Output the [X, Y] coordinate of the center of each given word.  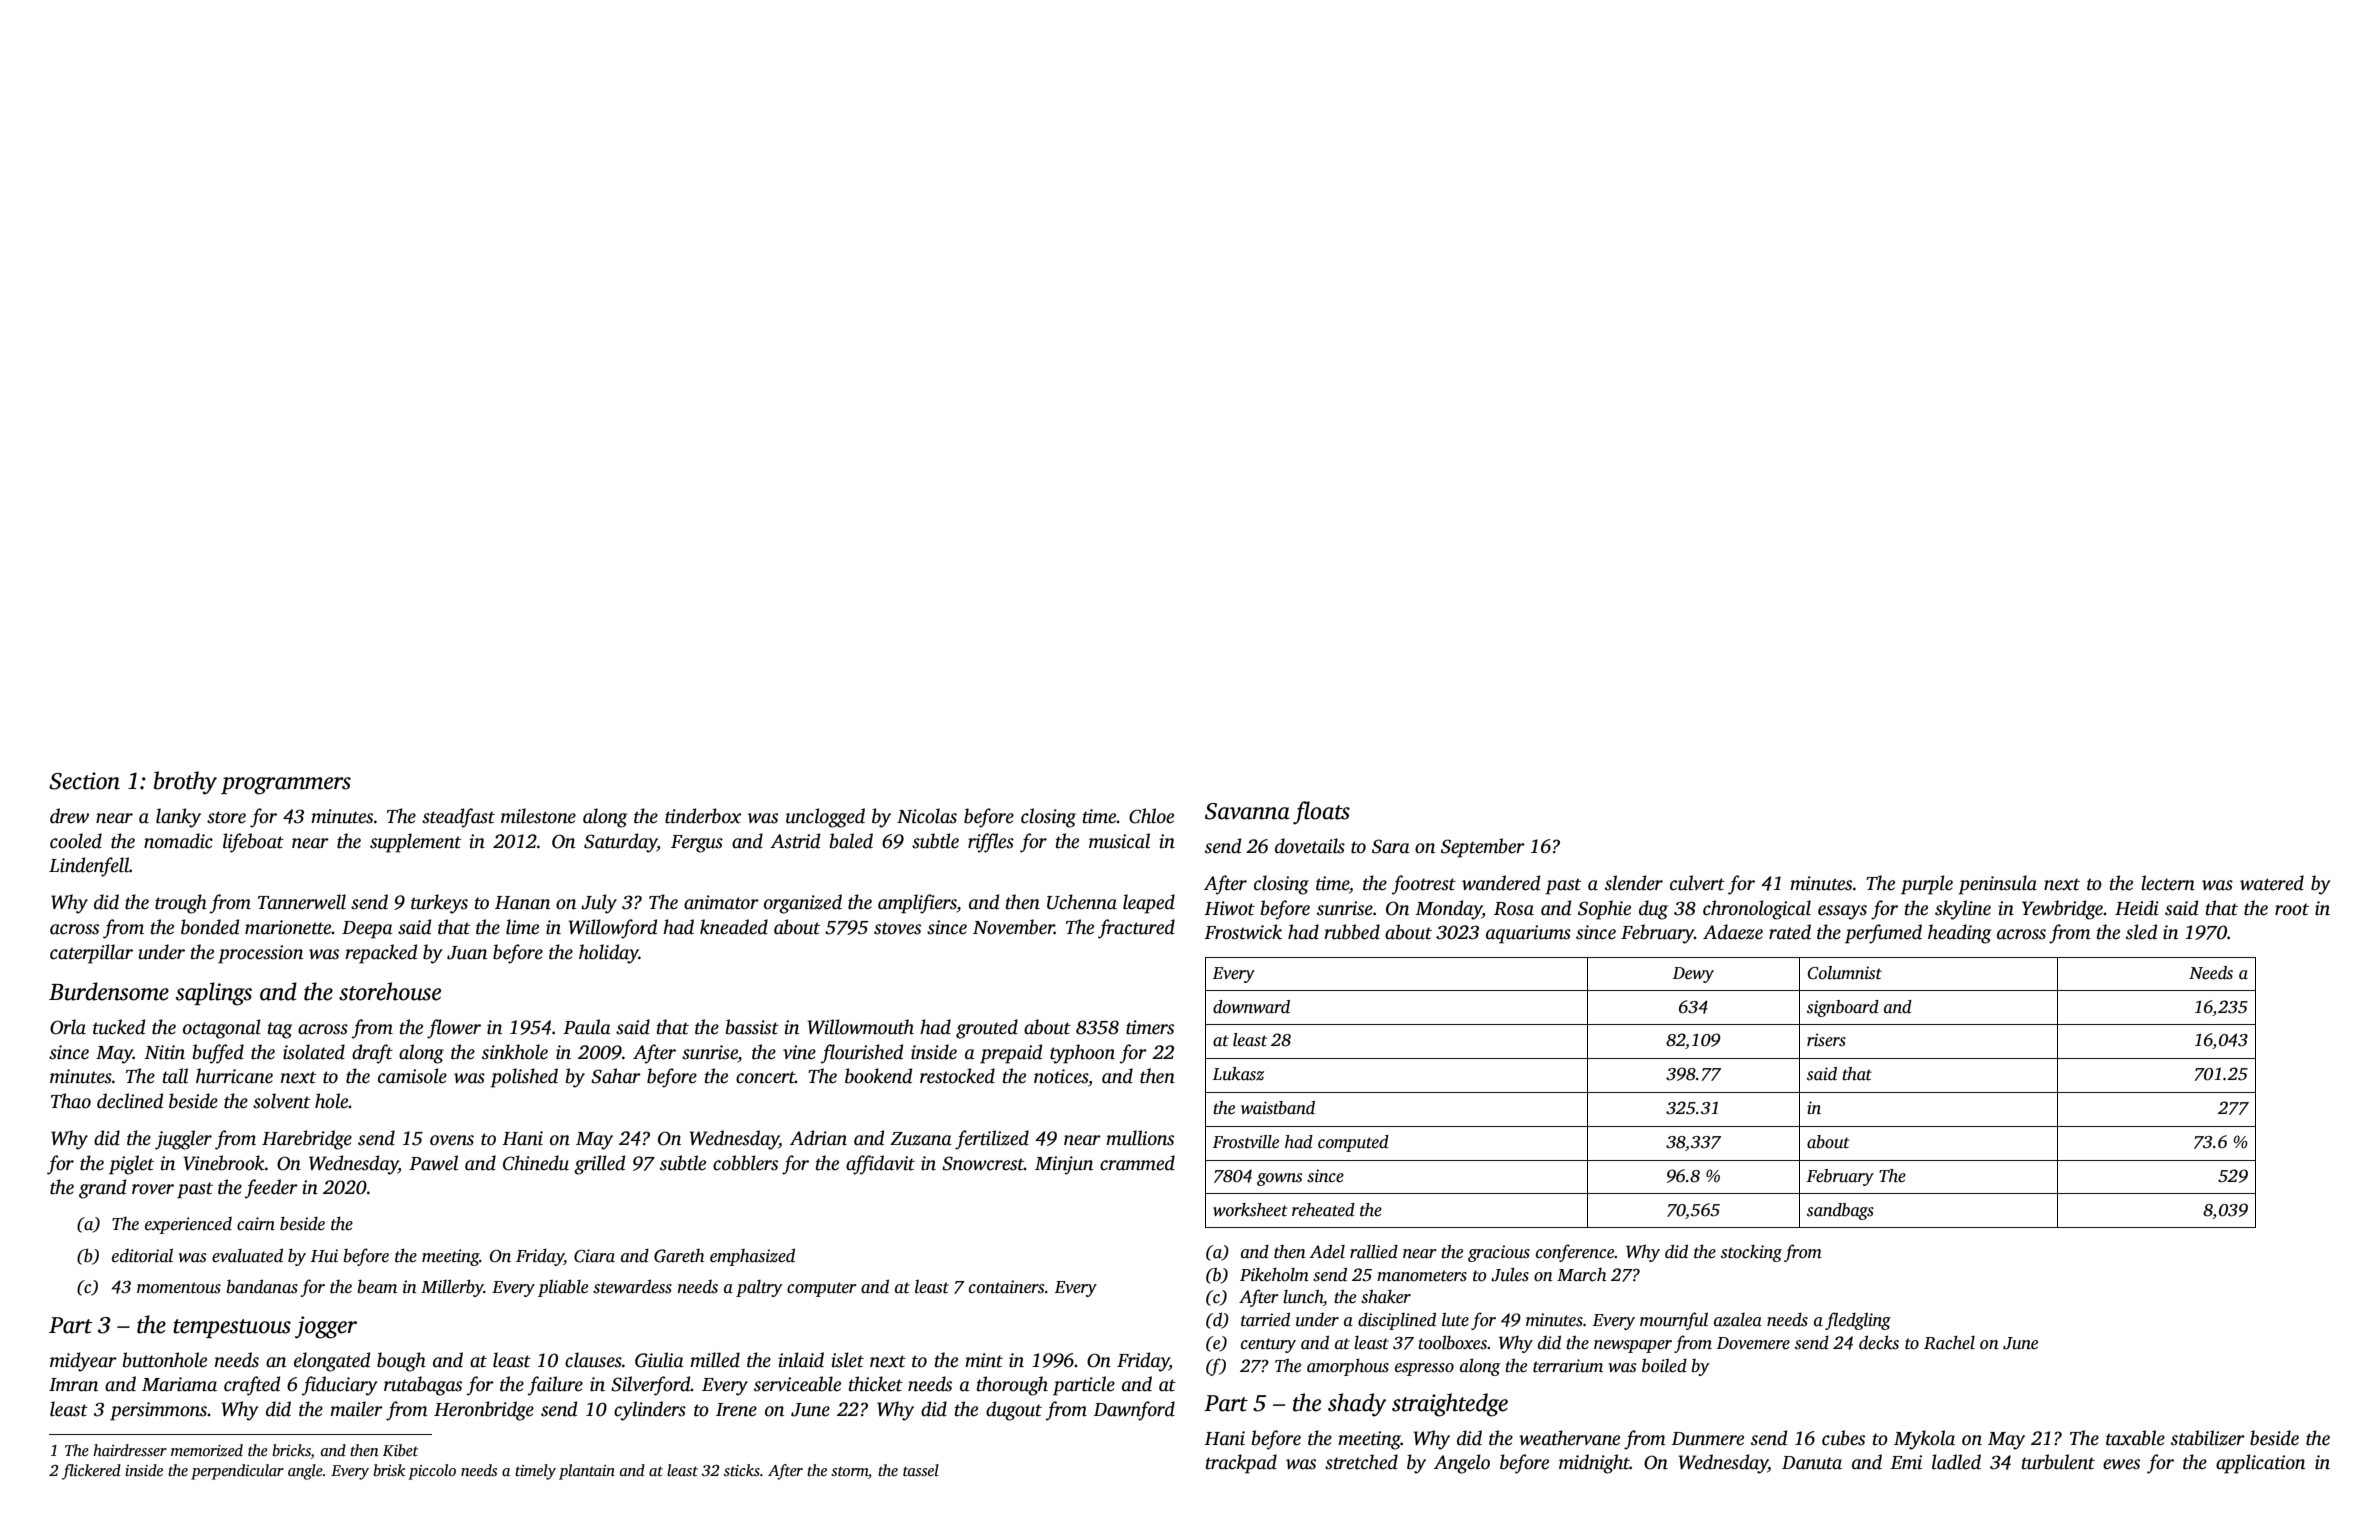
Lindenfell [89, 867]
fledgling [1858, 1321]
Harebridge [307, 1140]
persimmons [158, 1411]
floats [1321, 813]
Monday [1448, 910]
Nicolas [927, 816]
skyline [1963, 910]
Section [84, 781]
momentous [179, 1288]
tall [175, 1076]
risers [1826, 1040]
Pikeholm [1274, 1274]
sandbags [1840, 1211]
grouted [987, 1029]
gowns [1279, 1179]
